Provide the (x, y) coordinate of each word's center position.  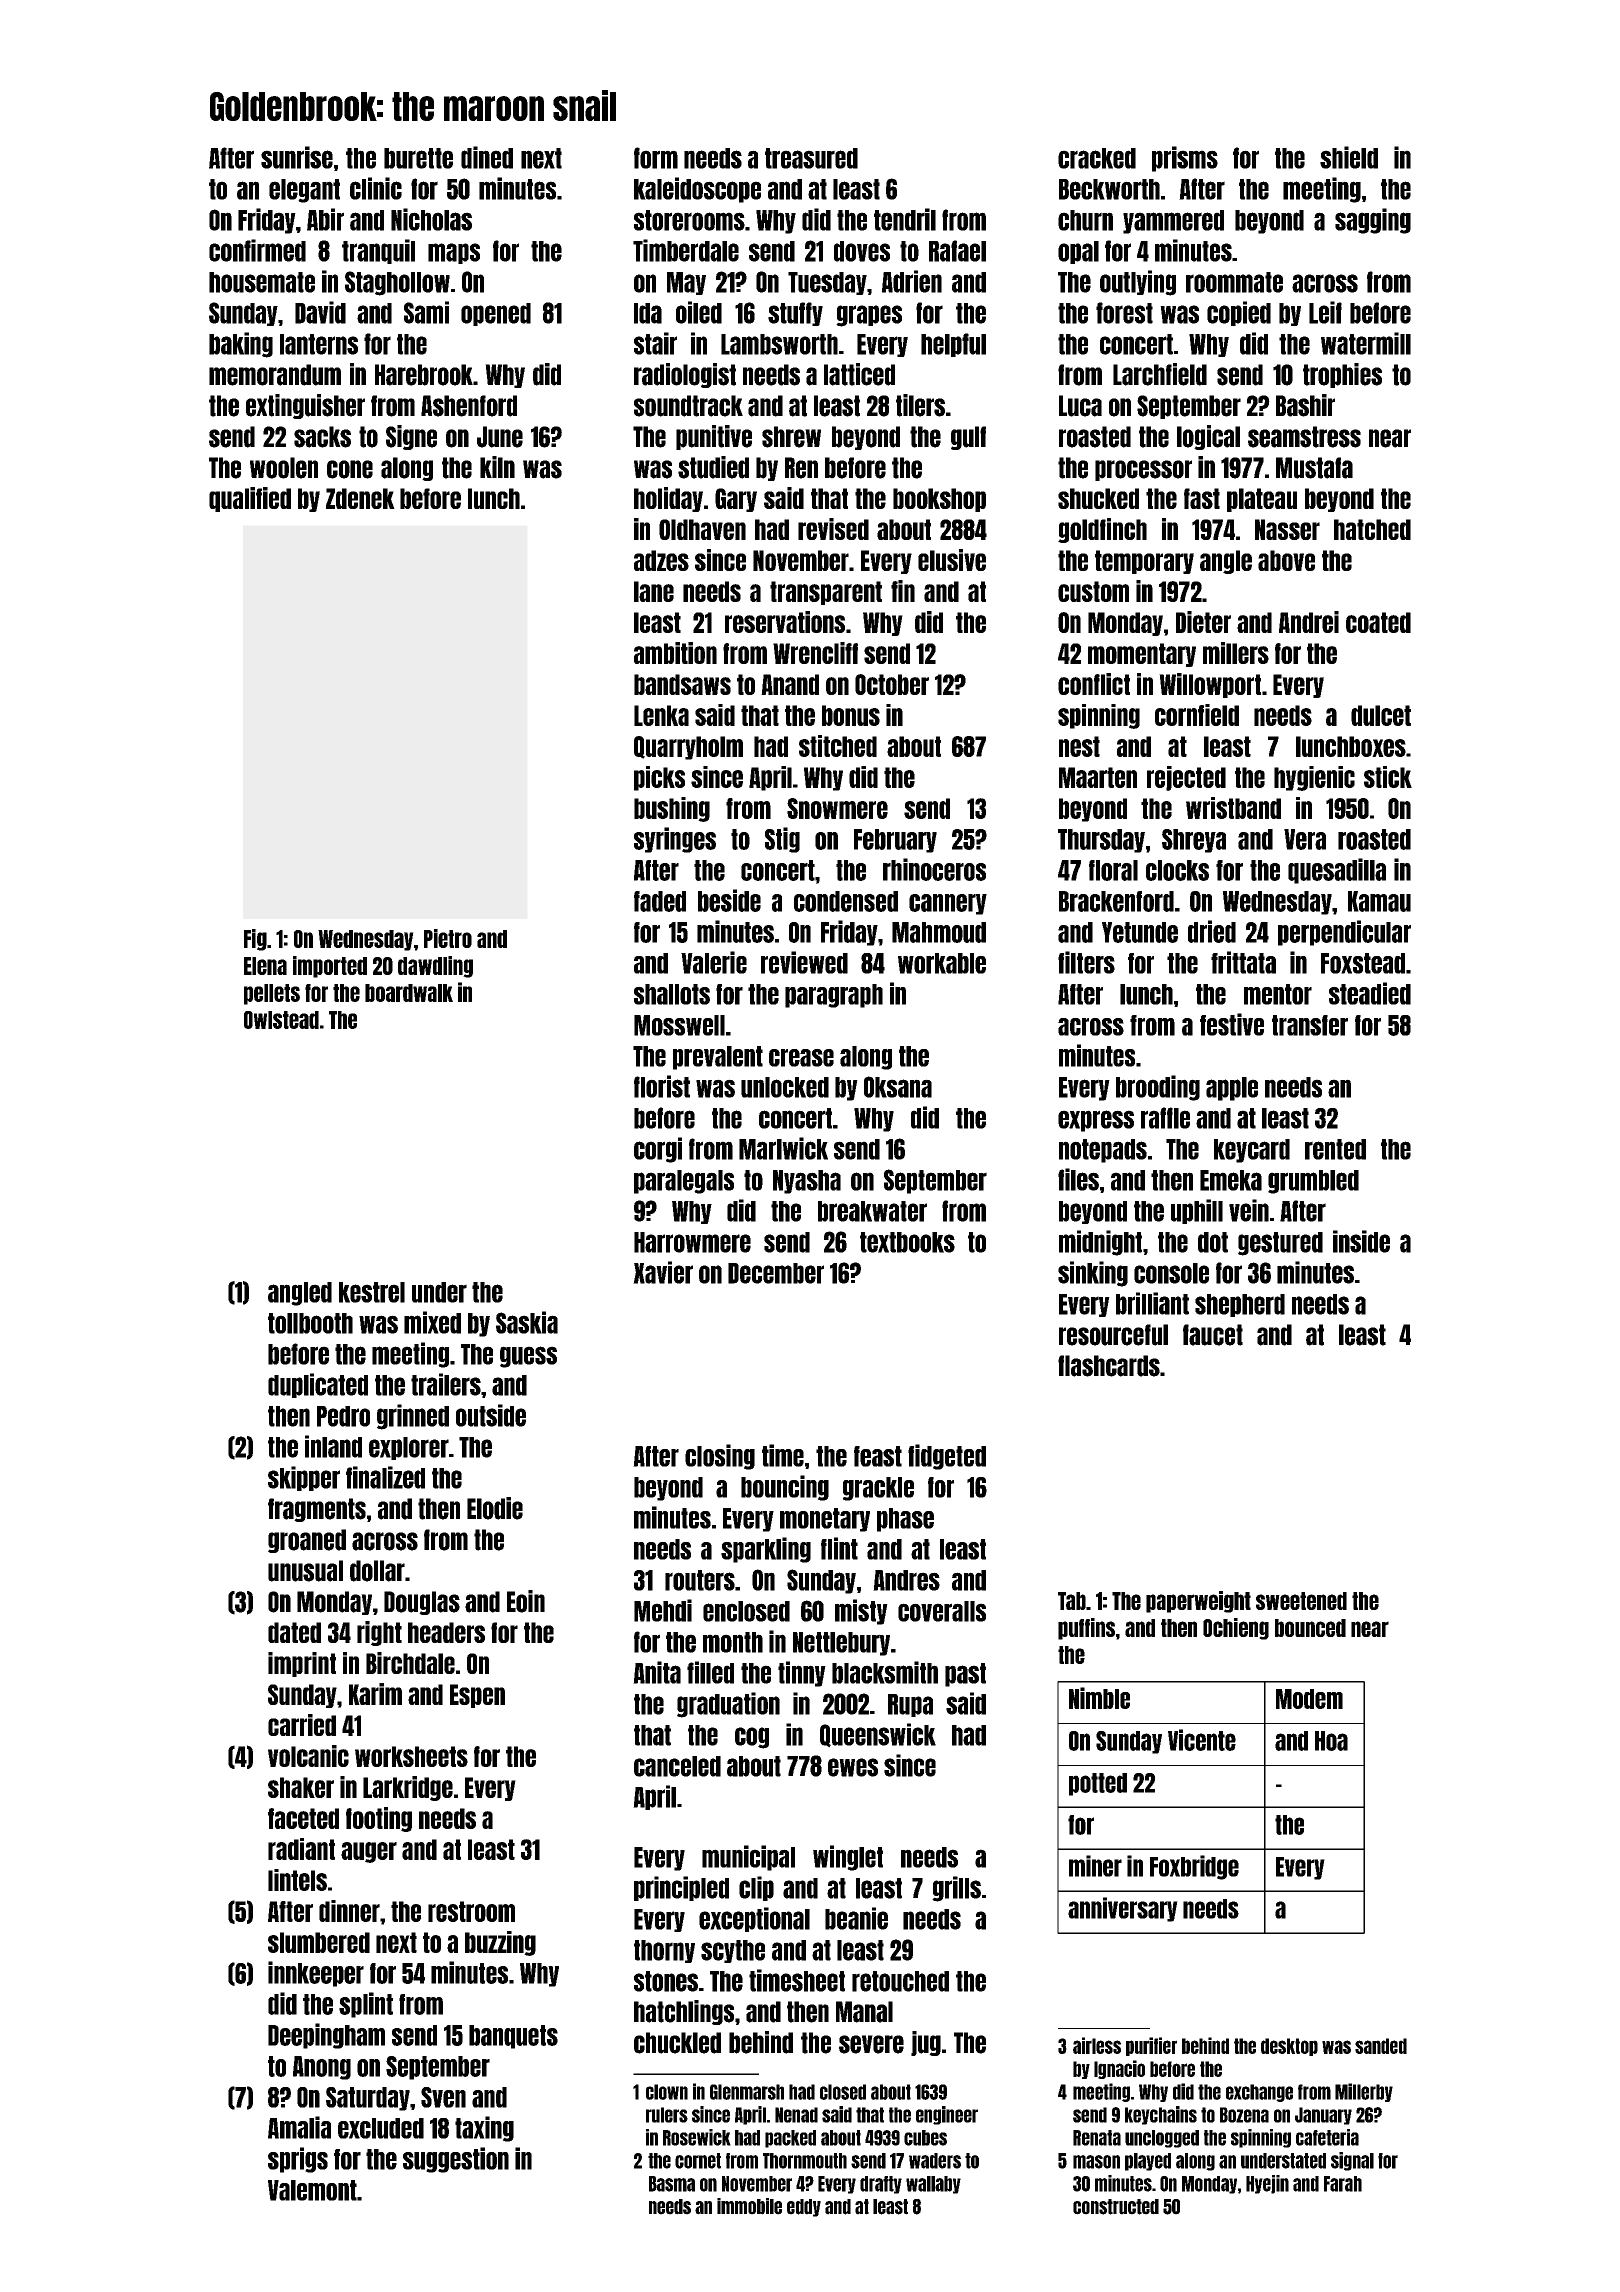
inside (1361, 1241)
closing (720, 1457)
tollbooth (310, 1323)
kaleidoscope (697, 190)
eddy (804, 2208)
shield (1349, 157)
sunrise (297, 157)
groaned (307, 1541)
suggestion (456, 2160)
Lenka (661, 715)
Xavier (663, 1272)
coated (1378, 622)
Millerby (1364, 2092)
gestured (1280, 1244)
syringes (675, 840)
